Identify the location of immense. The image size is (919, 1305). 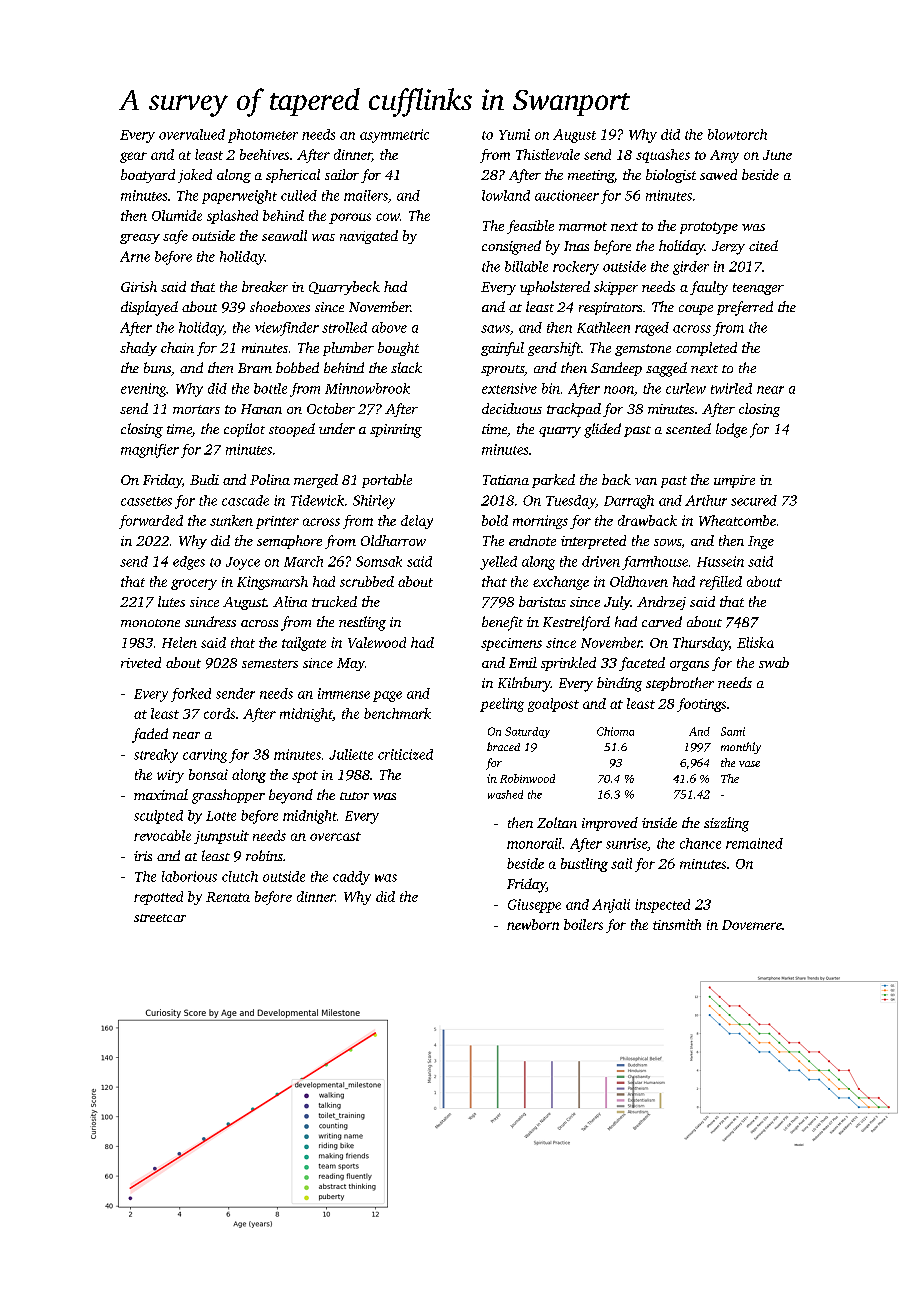
(344, 693).
